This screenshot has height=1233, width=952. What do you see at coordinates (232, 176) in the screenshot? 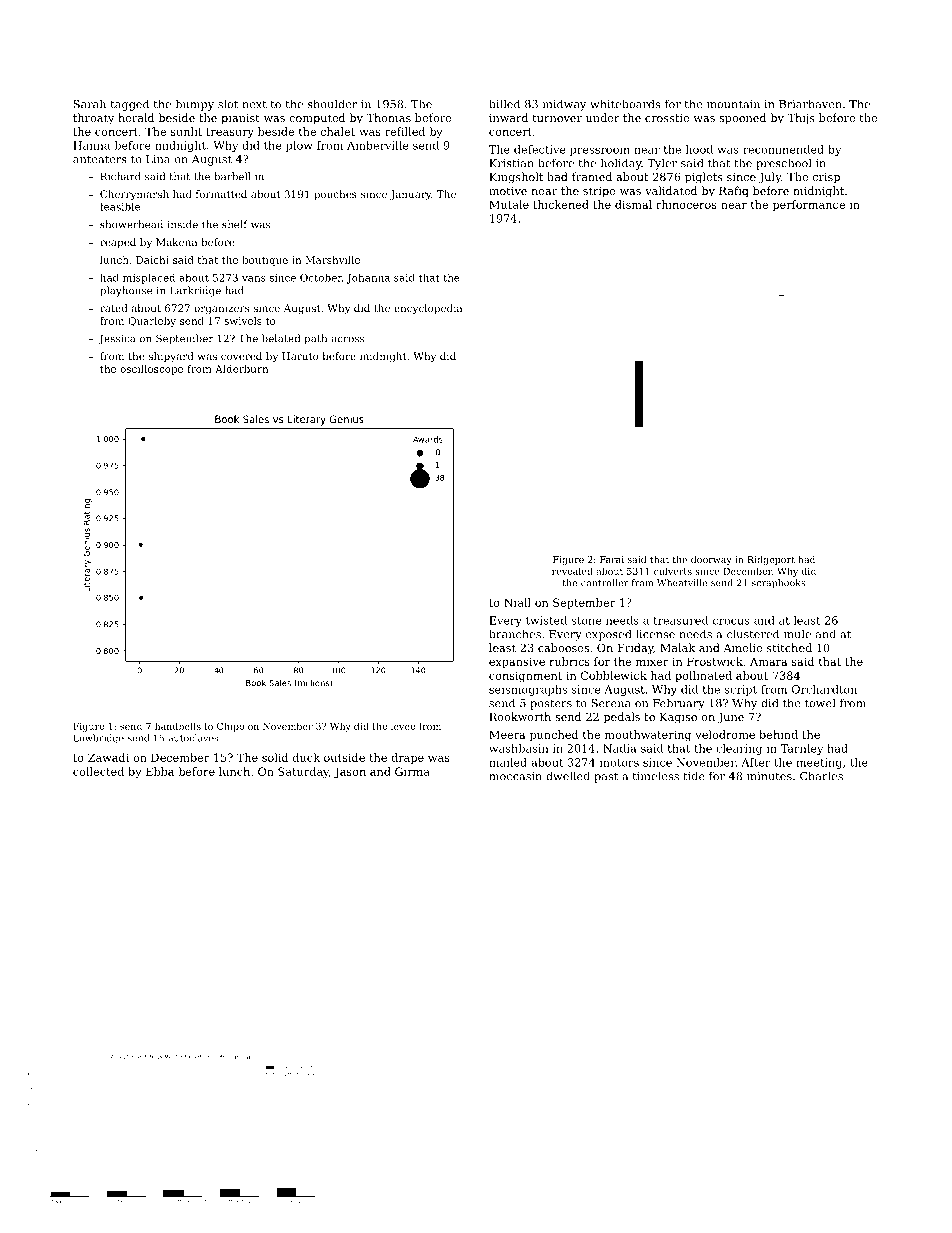
I see `barbell` at bounding box center [232, 176].
